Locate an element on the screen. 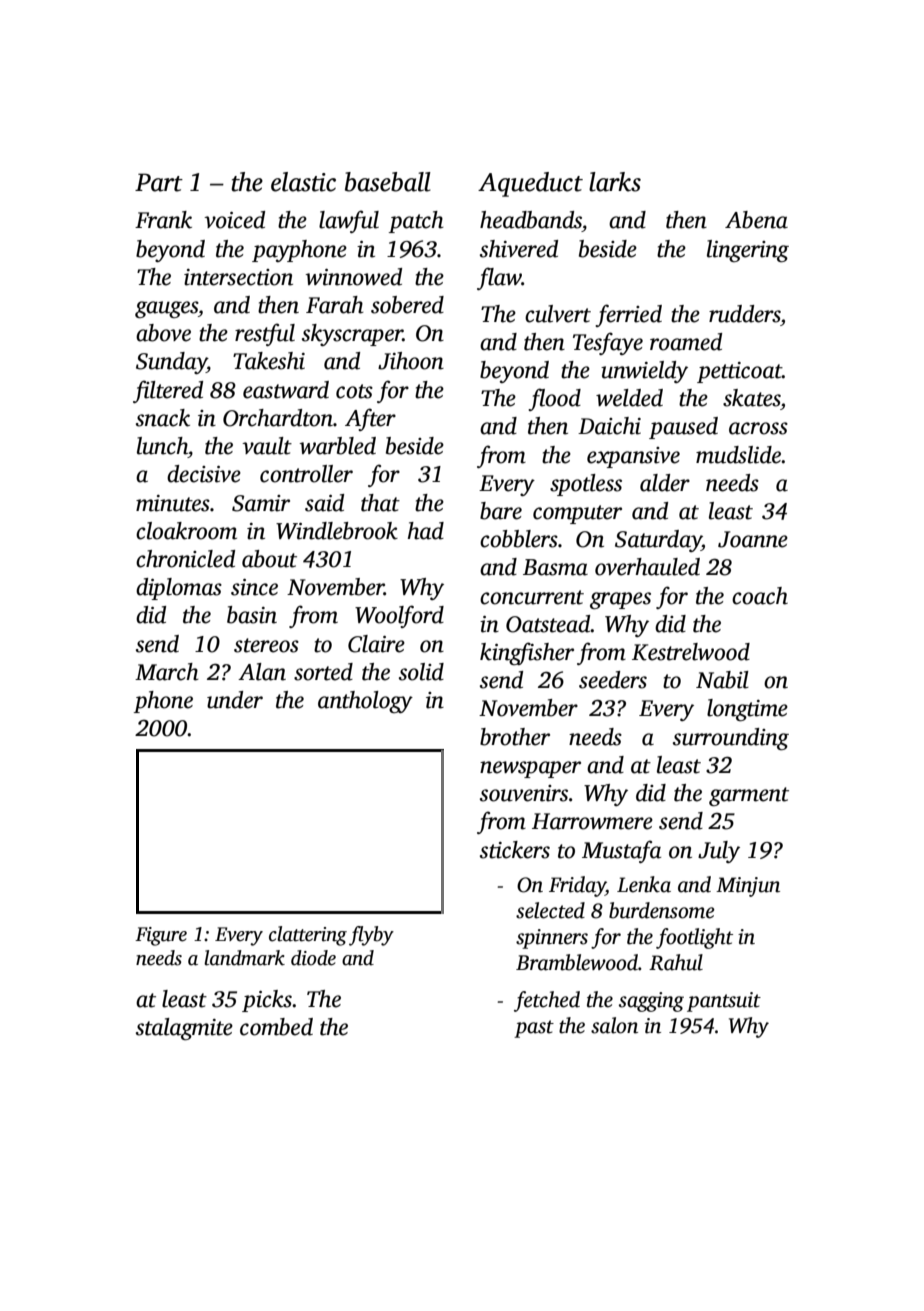 This screenshot has width=924, height=1311. overhauled is located at coordinates (647, 567).
